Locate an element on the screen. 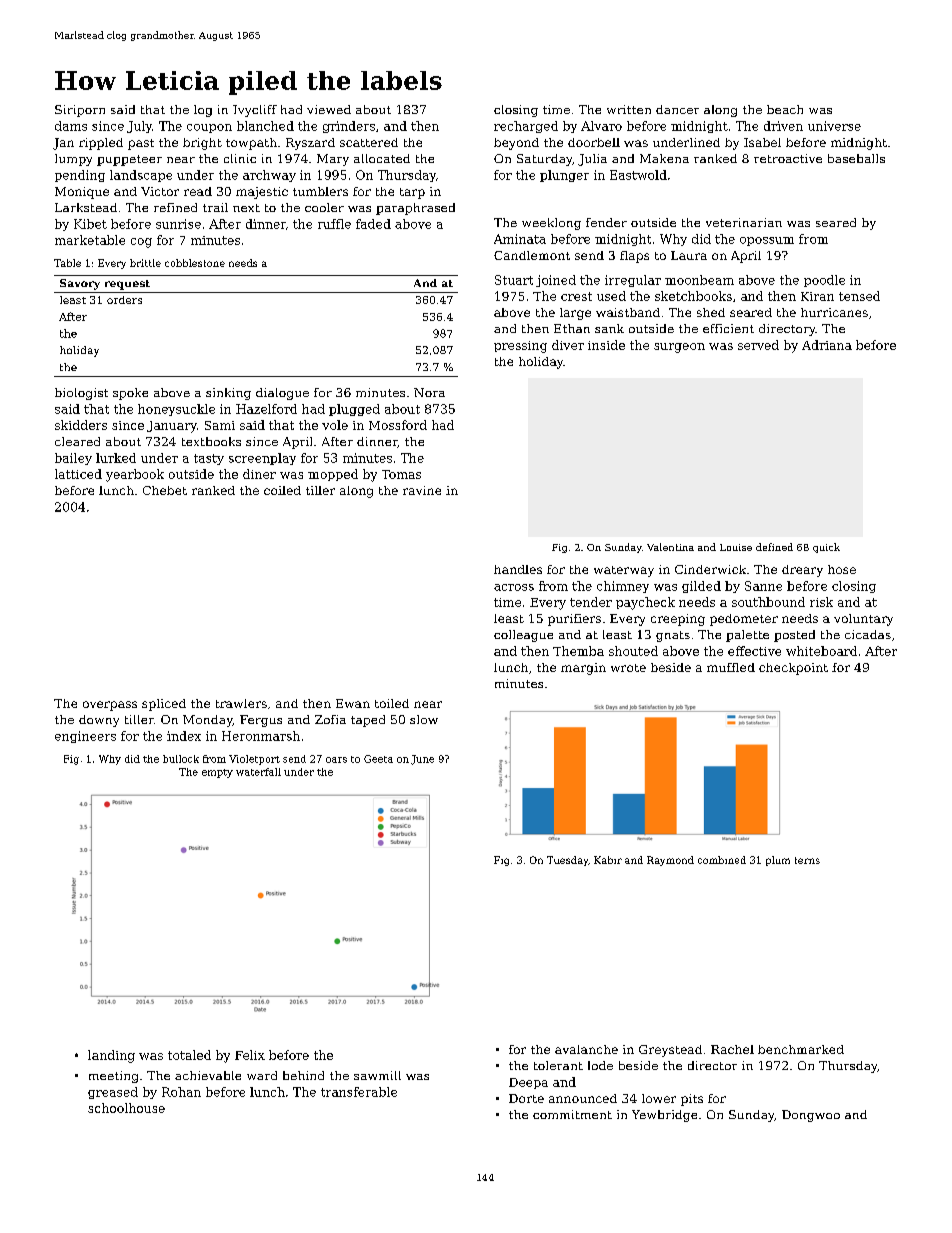 This screenshot has height=1233, width=952. toiled is located at coordinates (392, 703).
